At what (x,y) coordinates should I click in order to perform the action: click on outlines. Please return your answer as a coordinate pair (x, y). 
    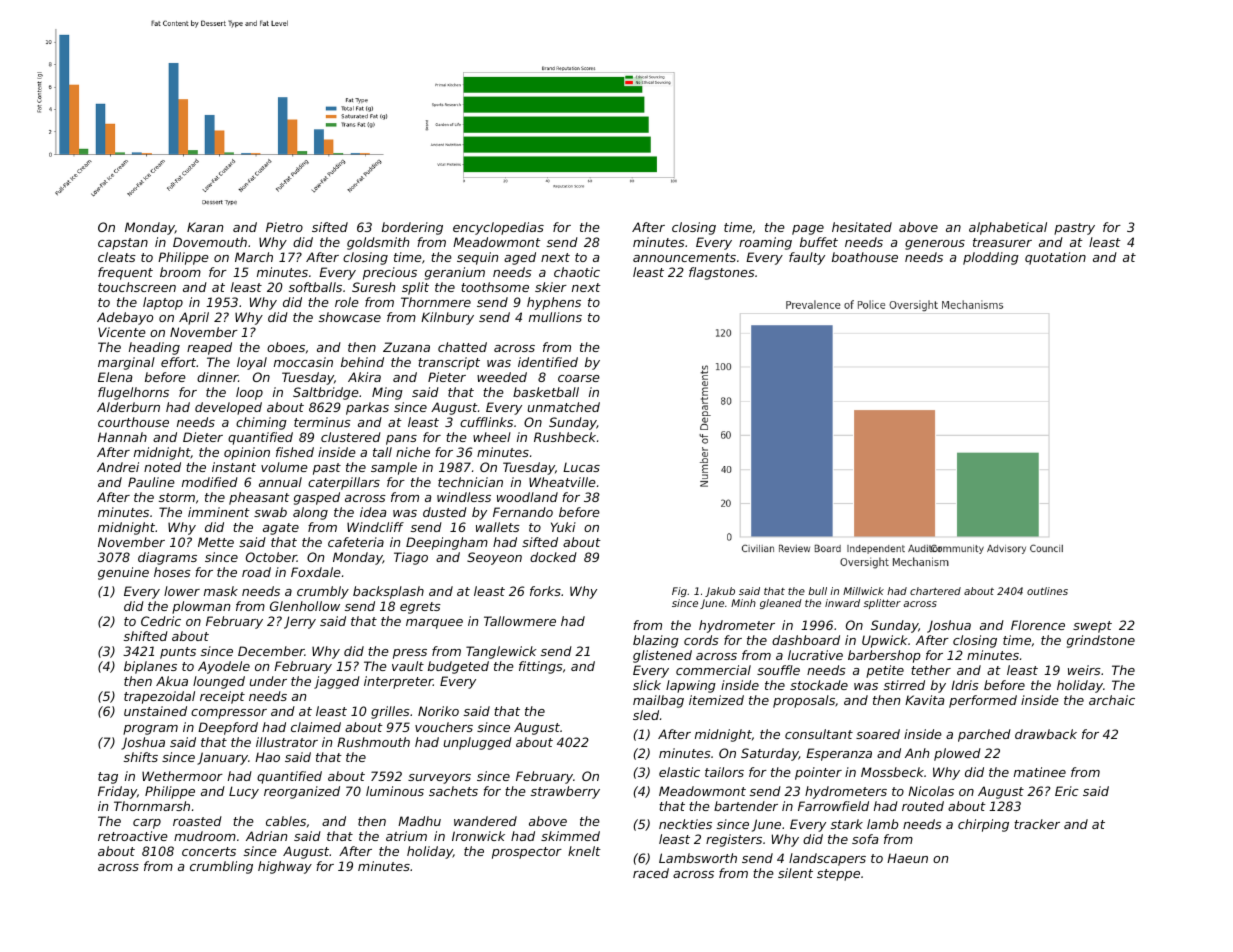
    Looking at the image, I should click on (1047, 591).
